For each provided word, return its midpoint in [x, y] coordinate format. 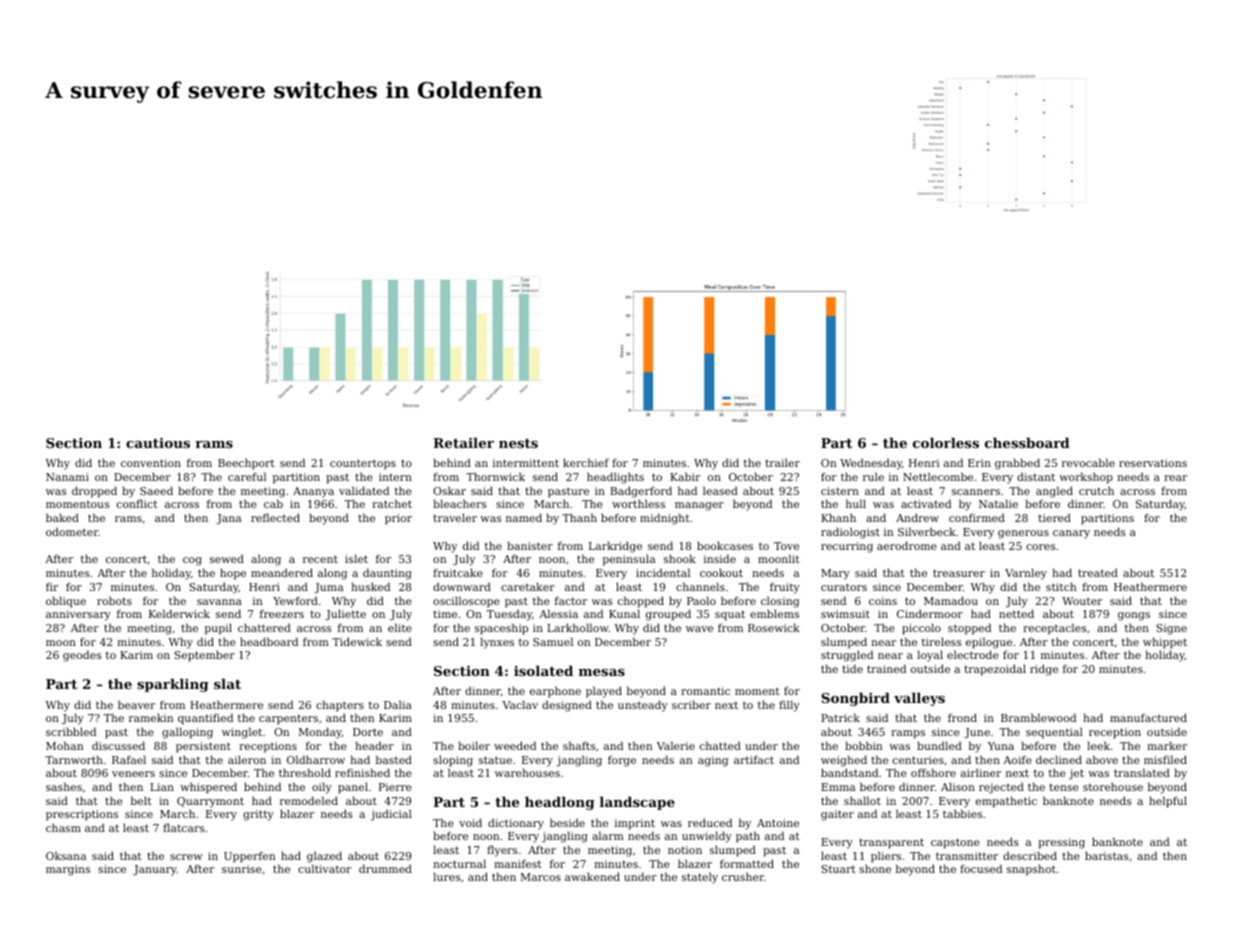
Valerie [676, 745]
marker [1167, 745]
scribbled [71, 731]
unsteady [643, 706]
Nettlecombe [938, 476]
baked [62, 517]
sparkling [173, 685]
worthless [638, 503]
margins [68, 870]
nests [518, 443]
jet [1076, 774]
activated [926, 503]
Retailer [463, 442]
